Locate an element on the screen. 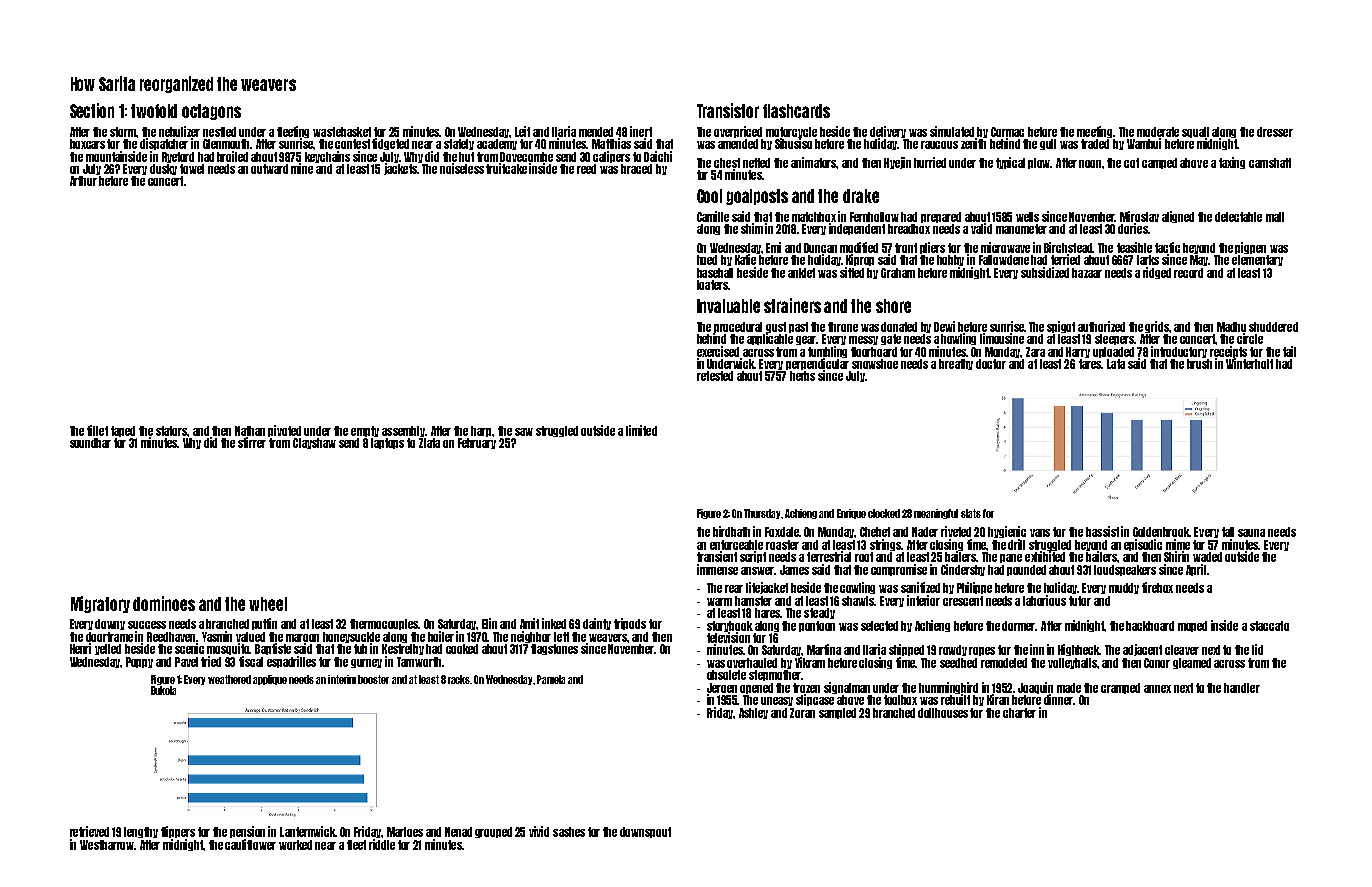 The height and width of the screenshot is (887, 1372). dominoes is located at coordinates (164, 603).
